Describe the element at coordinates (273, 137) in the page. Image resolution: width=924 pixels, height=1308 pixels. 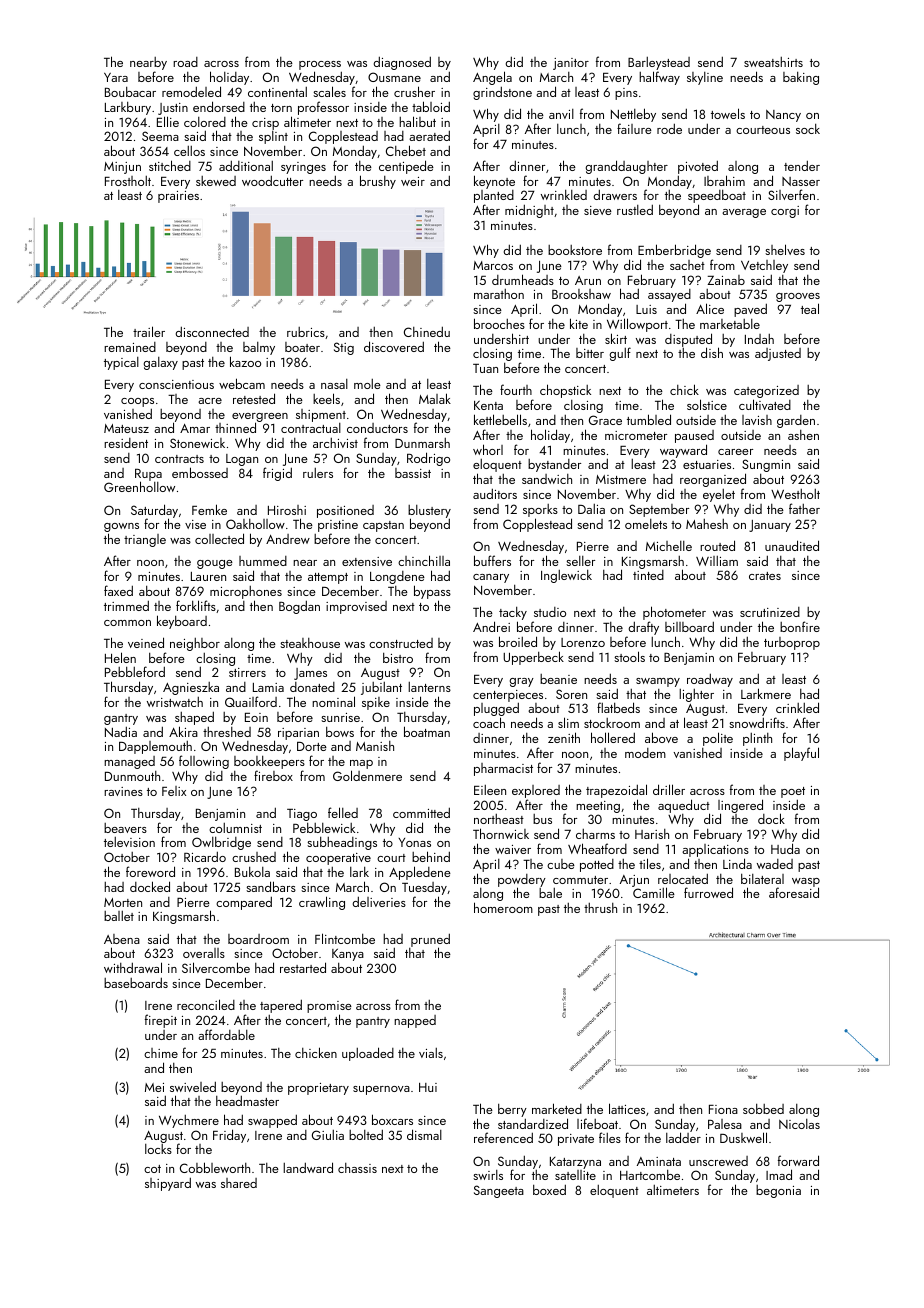
I see `splint` at that location.
